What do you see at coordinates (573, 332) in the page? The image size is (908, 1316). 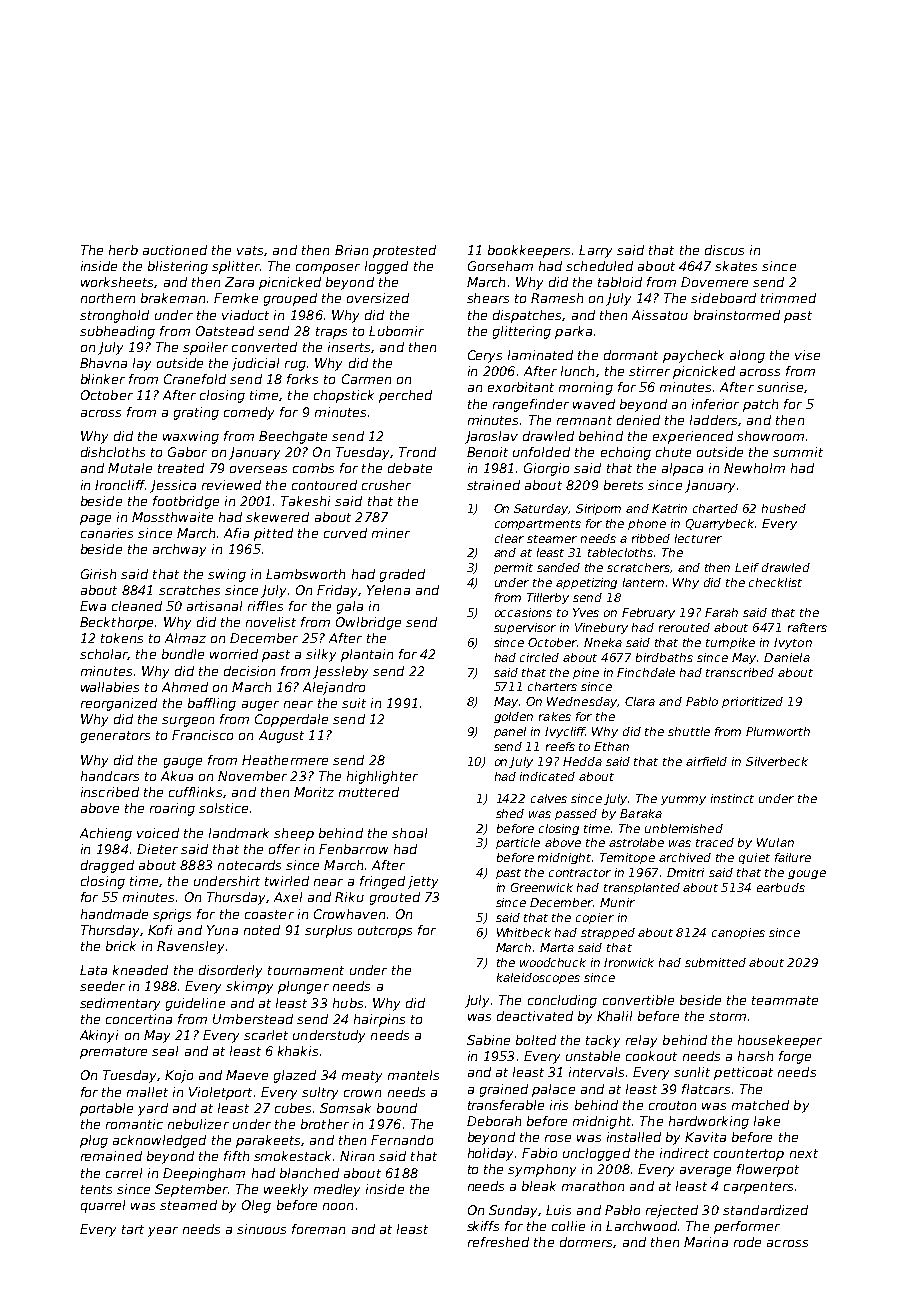 I see `parka` at bounding box center [573, 332].
